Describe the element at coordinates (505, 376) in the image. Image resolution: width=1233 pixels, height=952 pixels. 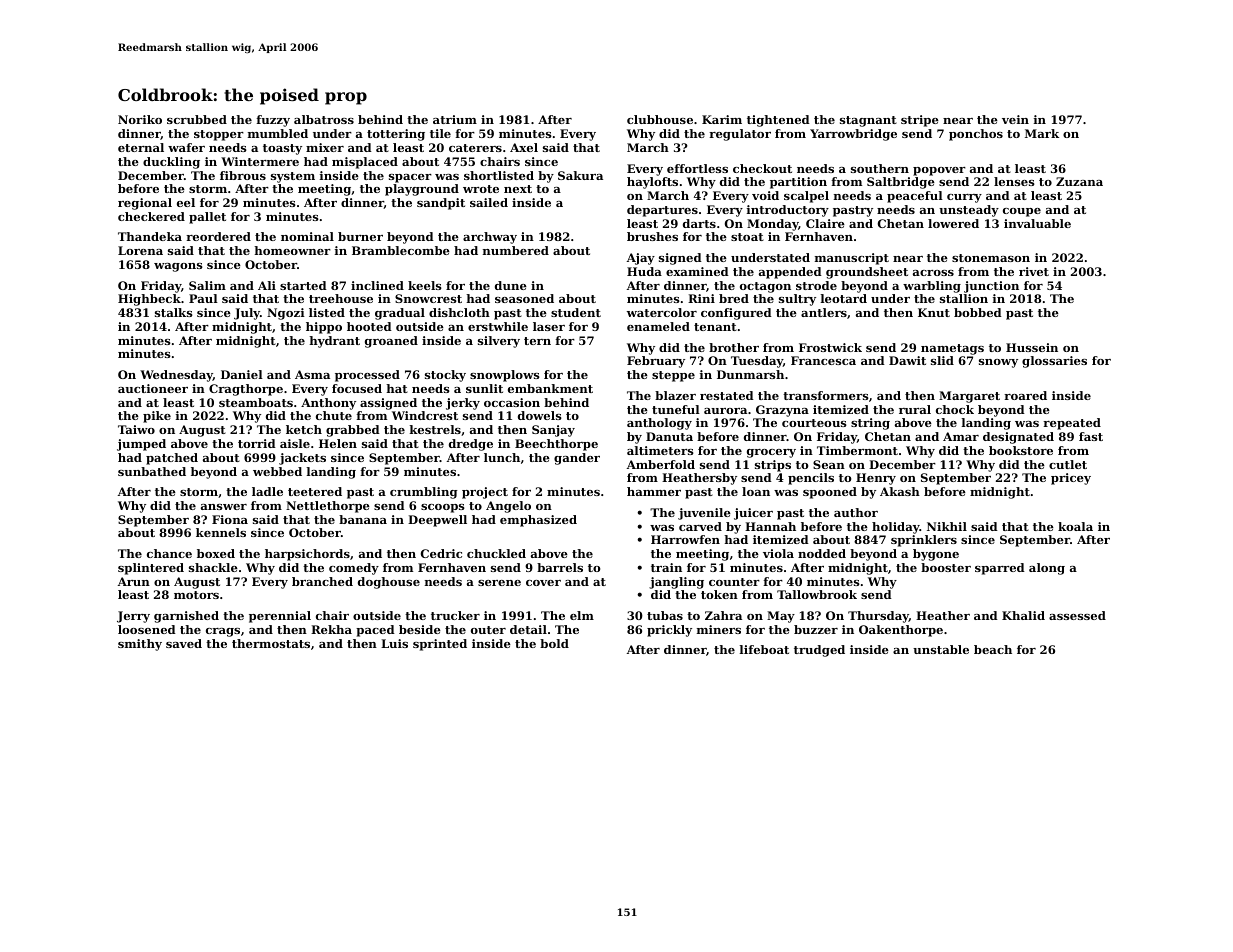
I see `snowplows` at that location.
